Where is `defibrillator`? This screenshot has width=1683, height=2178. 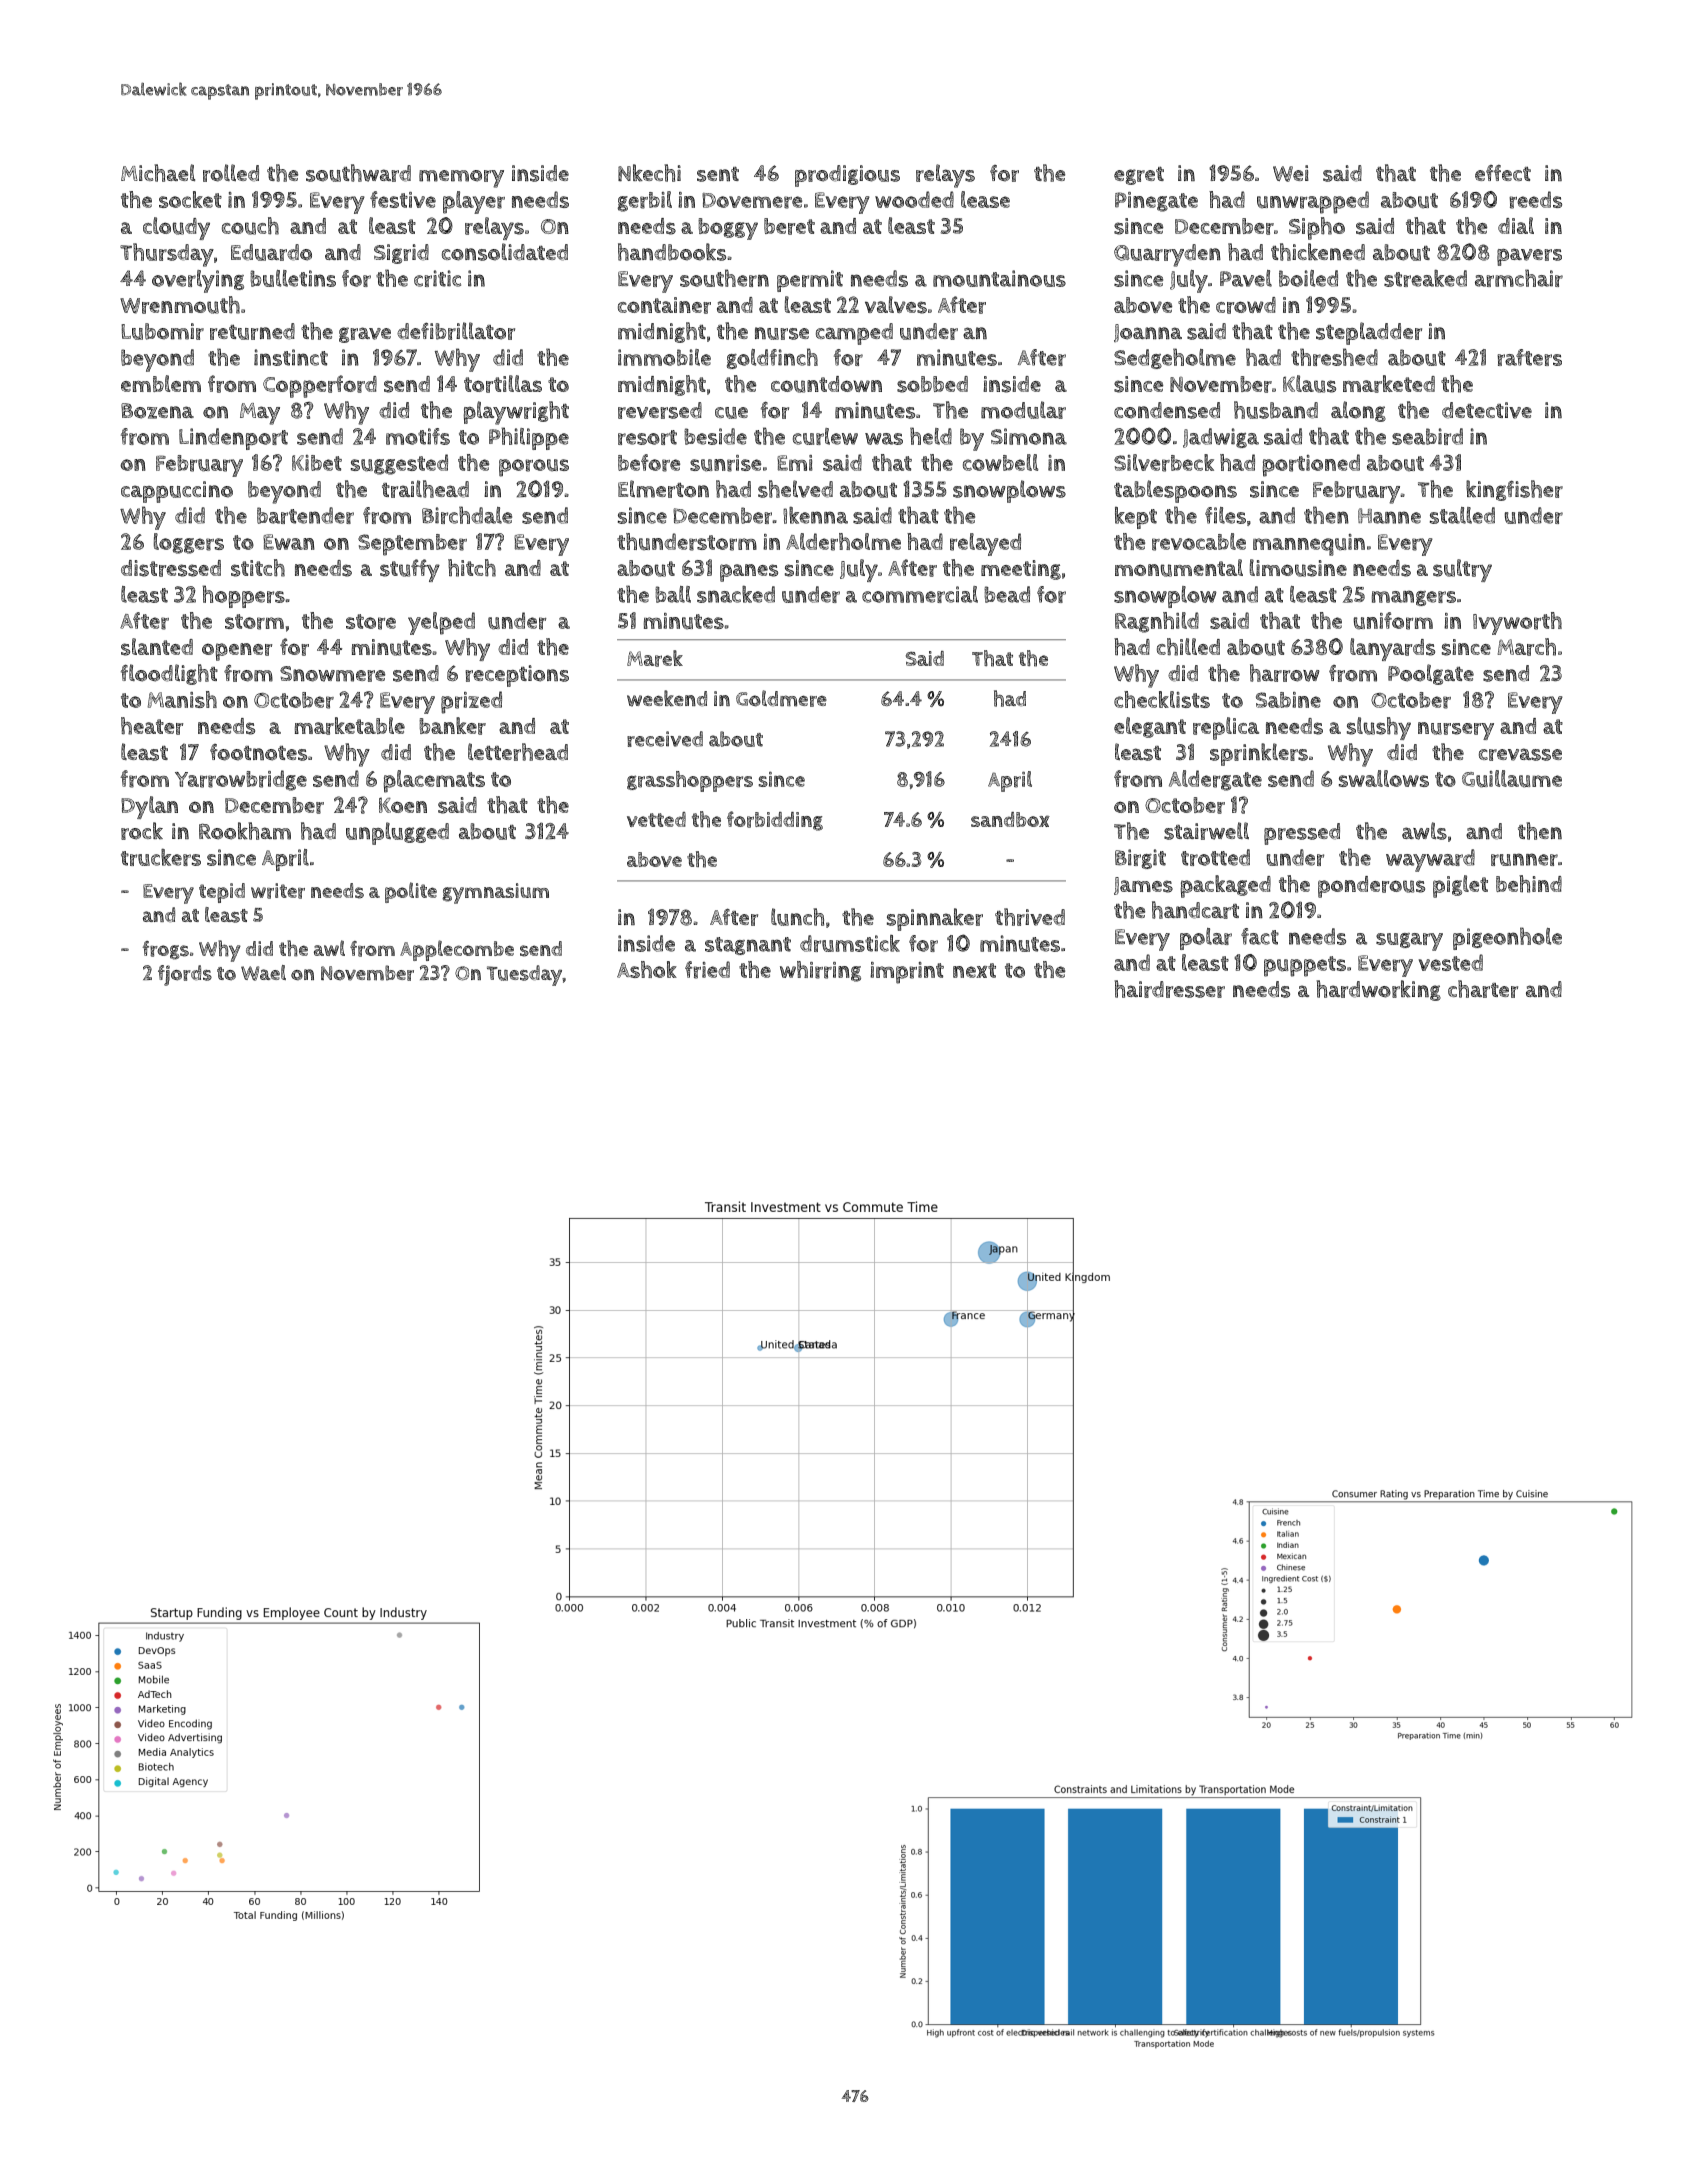
defibrillator is located at coordinates (456, 331).
